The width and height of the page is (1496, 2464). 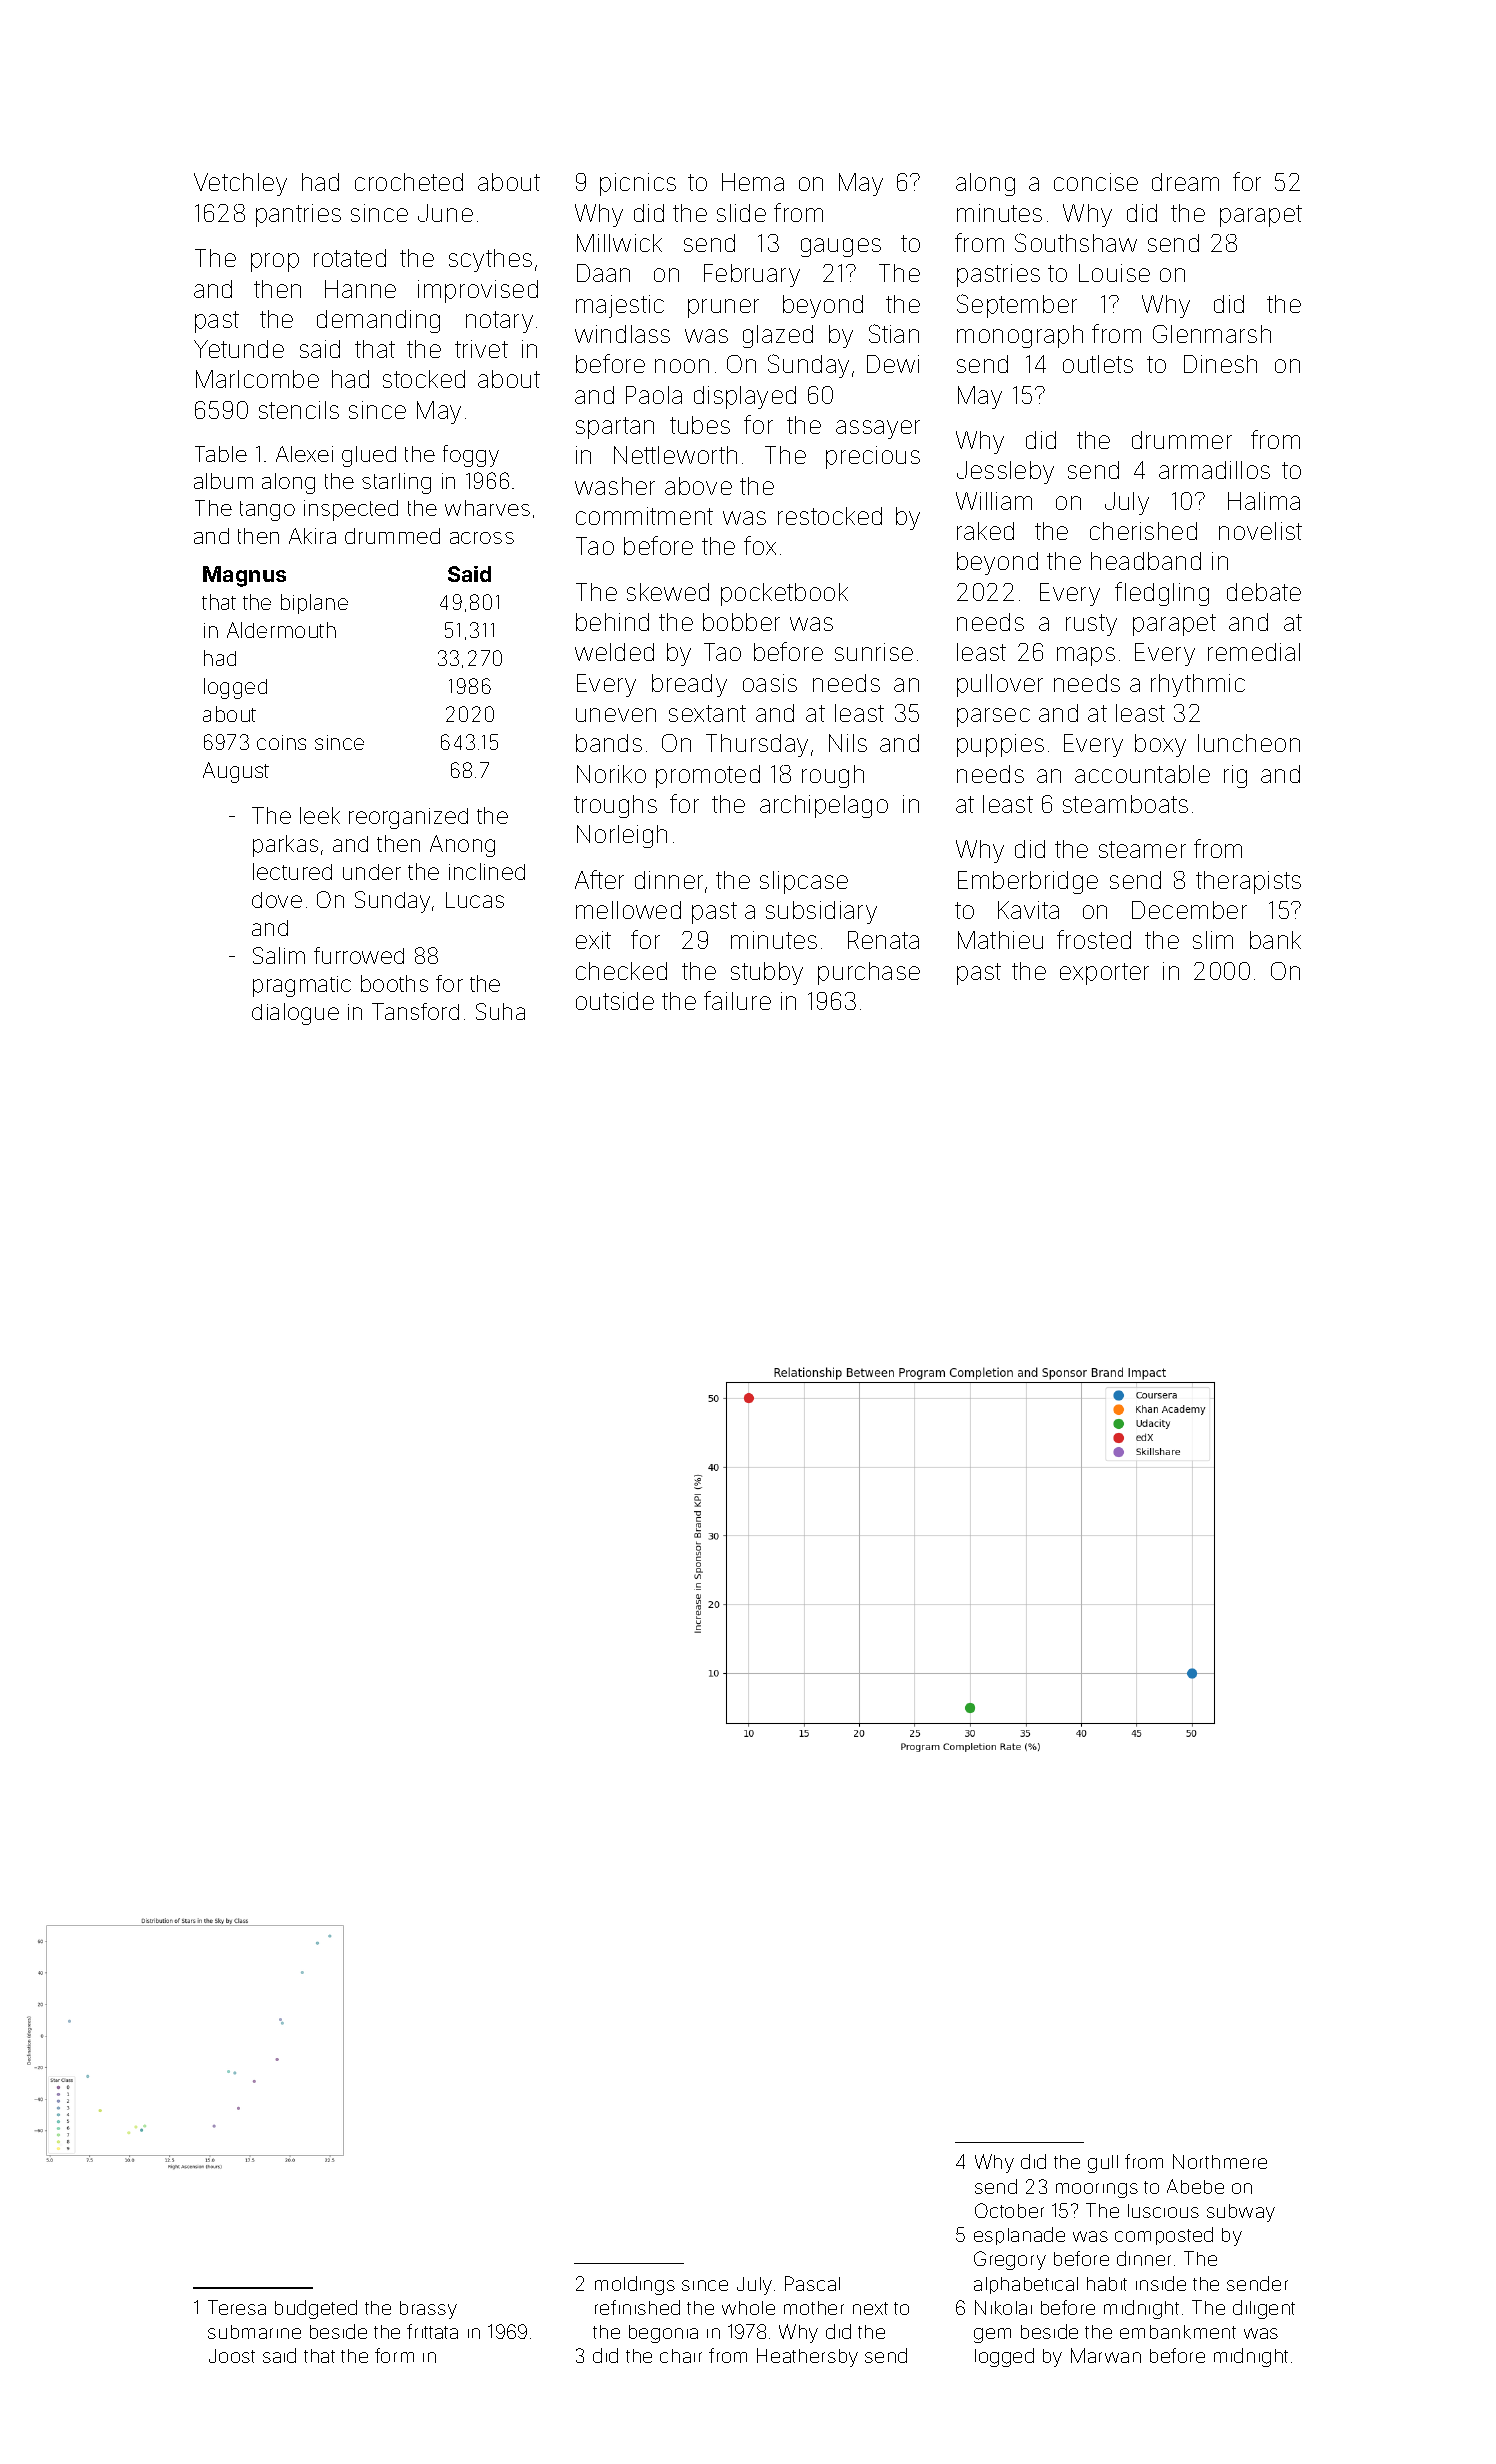 I want to click on next, so click(x=870, y=2308).
